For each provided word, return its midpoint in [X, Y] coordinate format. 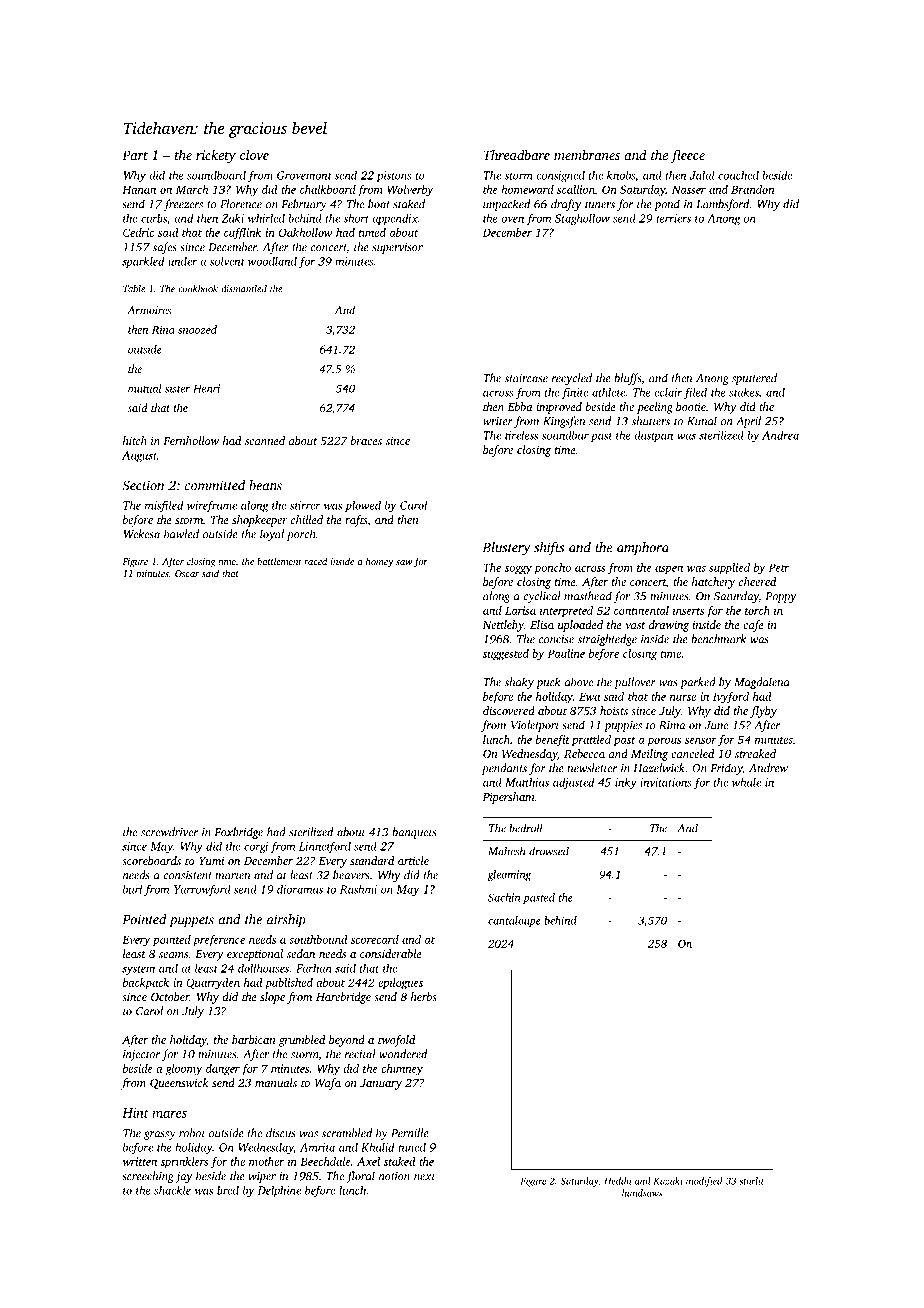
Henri [206, 388]
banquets [414, 833]
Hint [135, 1113]
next [424, 1177]
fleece [688, 156]
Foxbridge [239, 833]
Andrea [780, 435]
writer [498, 421]
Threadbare [517, 154]
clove [254, 154]
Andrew [768, 768]
